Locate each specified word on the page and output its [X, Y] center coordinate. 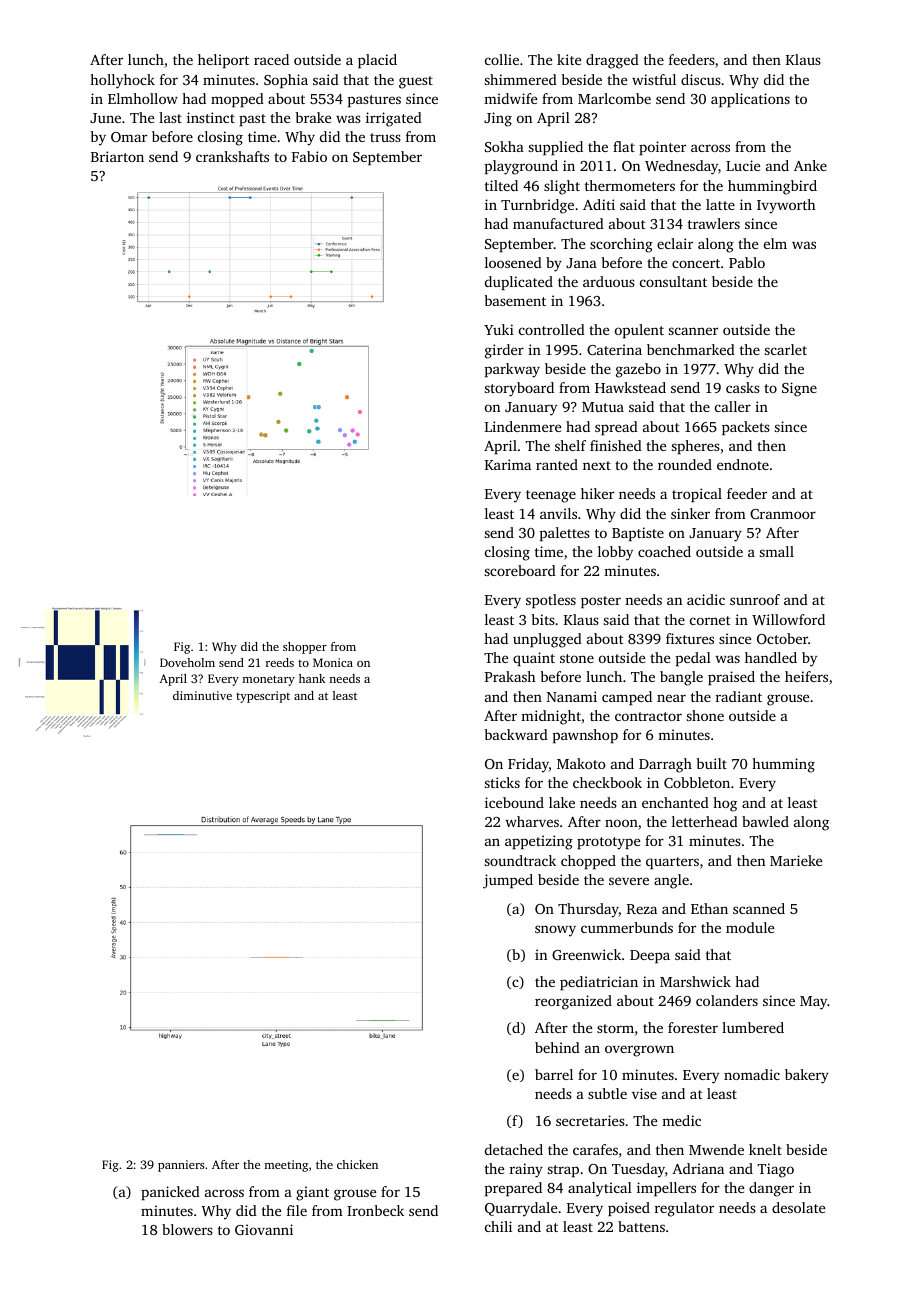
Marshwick [695, 981]
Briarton [117, 156]
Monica [333, 662]
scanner [693, 331]
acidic [706, 599]
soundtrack [520, 860]
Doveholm [187, 662]
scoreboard [520, 570]
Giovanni [264, 1229]
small [777, 551]
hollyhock [122, 81]
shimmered [521, 79]
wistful [654, 79]
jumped [508, 881]
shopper [305, 648]
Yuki [499, 329]
